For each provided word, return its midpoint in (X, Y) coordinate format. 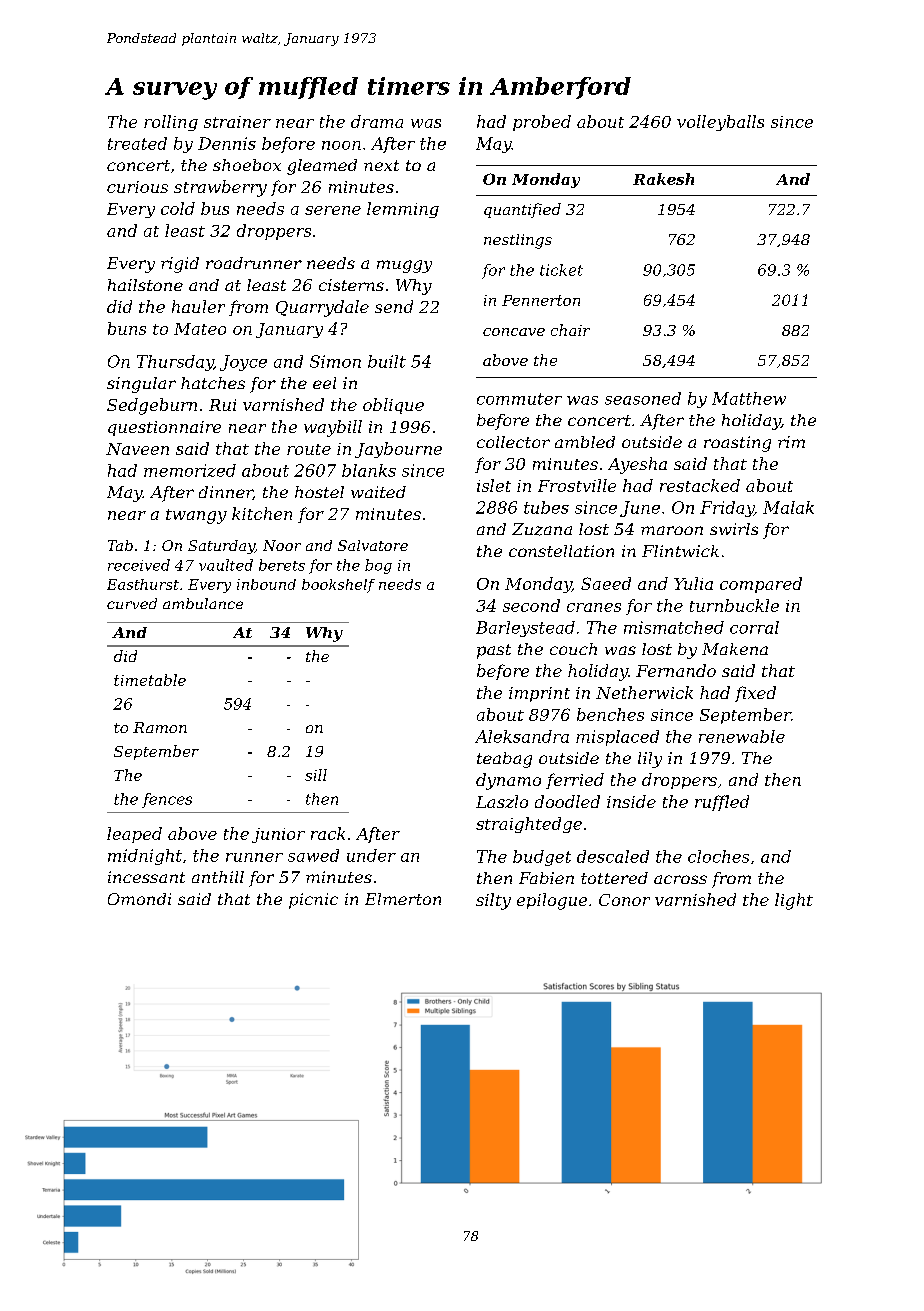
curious (137, 187)
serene (333, 210)
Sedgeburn (152, 406)
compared (761, 585)
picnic (313, 901)
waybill (333, 428)
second (531, 605)
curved (132, 603)
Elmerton (403, 899)
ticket (561, 270)
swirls (734, 529)
